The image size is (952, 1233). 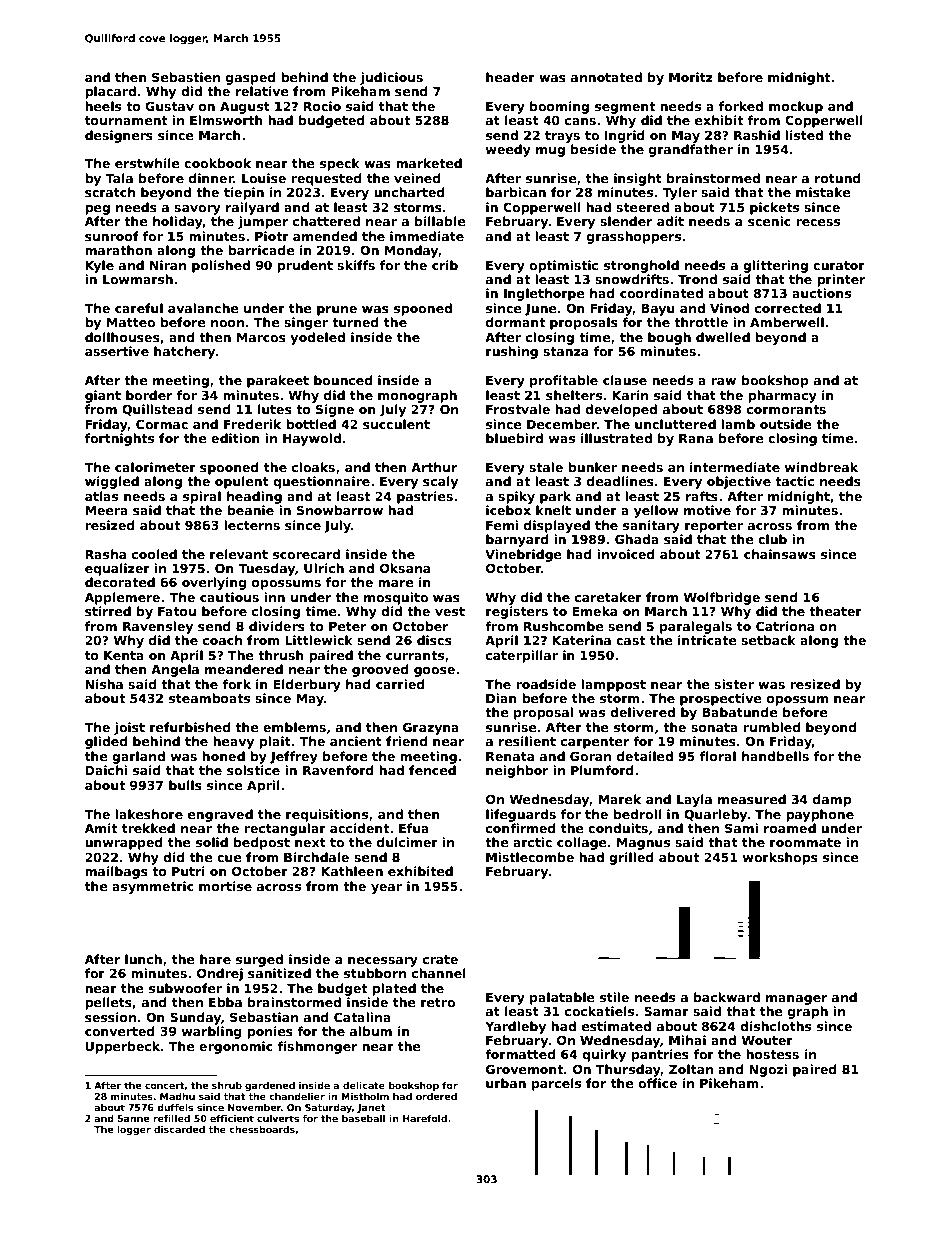 I want to click on beanie, so click(x=251, y=510).
